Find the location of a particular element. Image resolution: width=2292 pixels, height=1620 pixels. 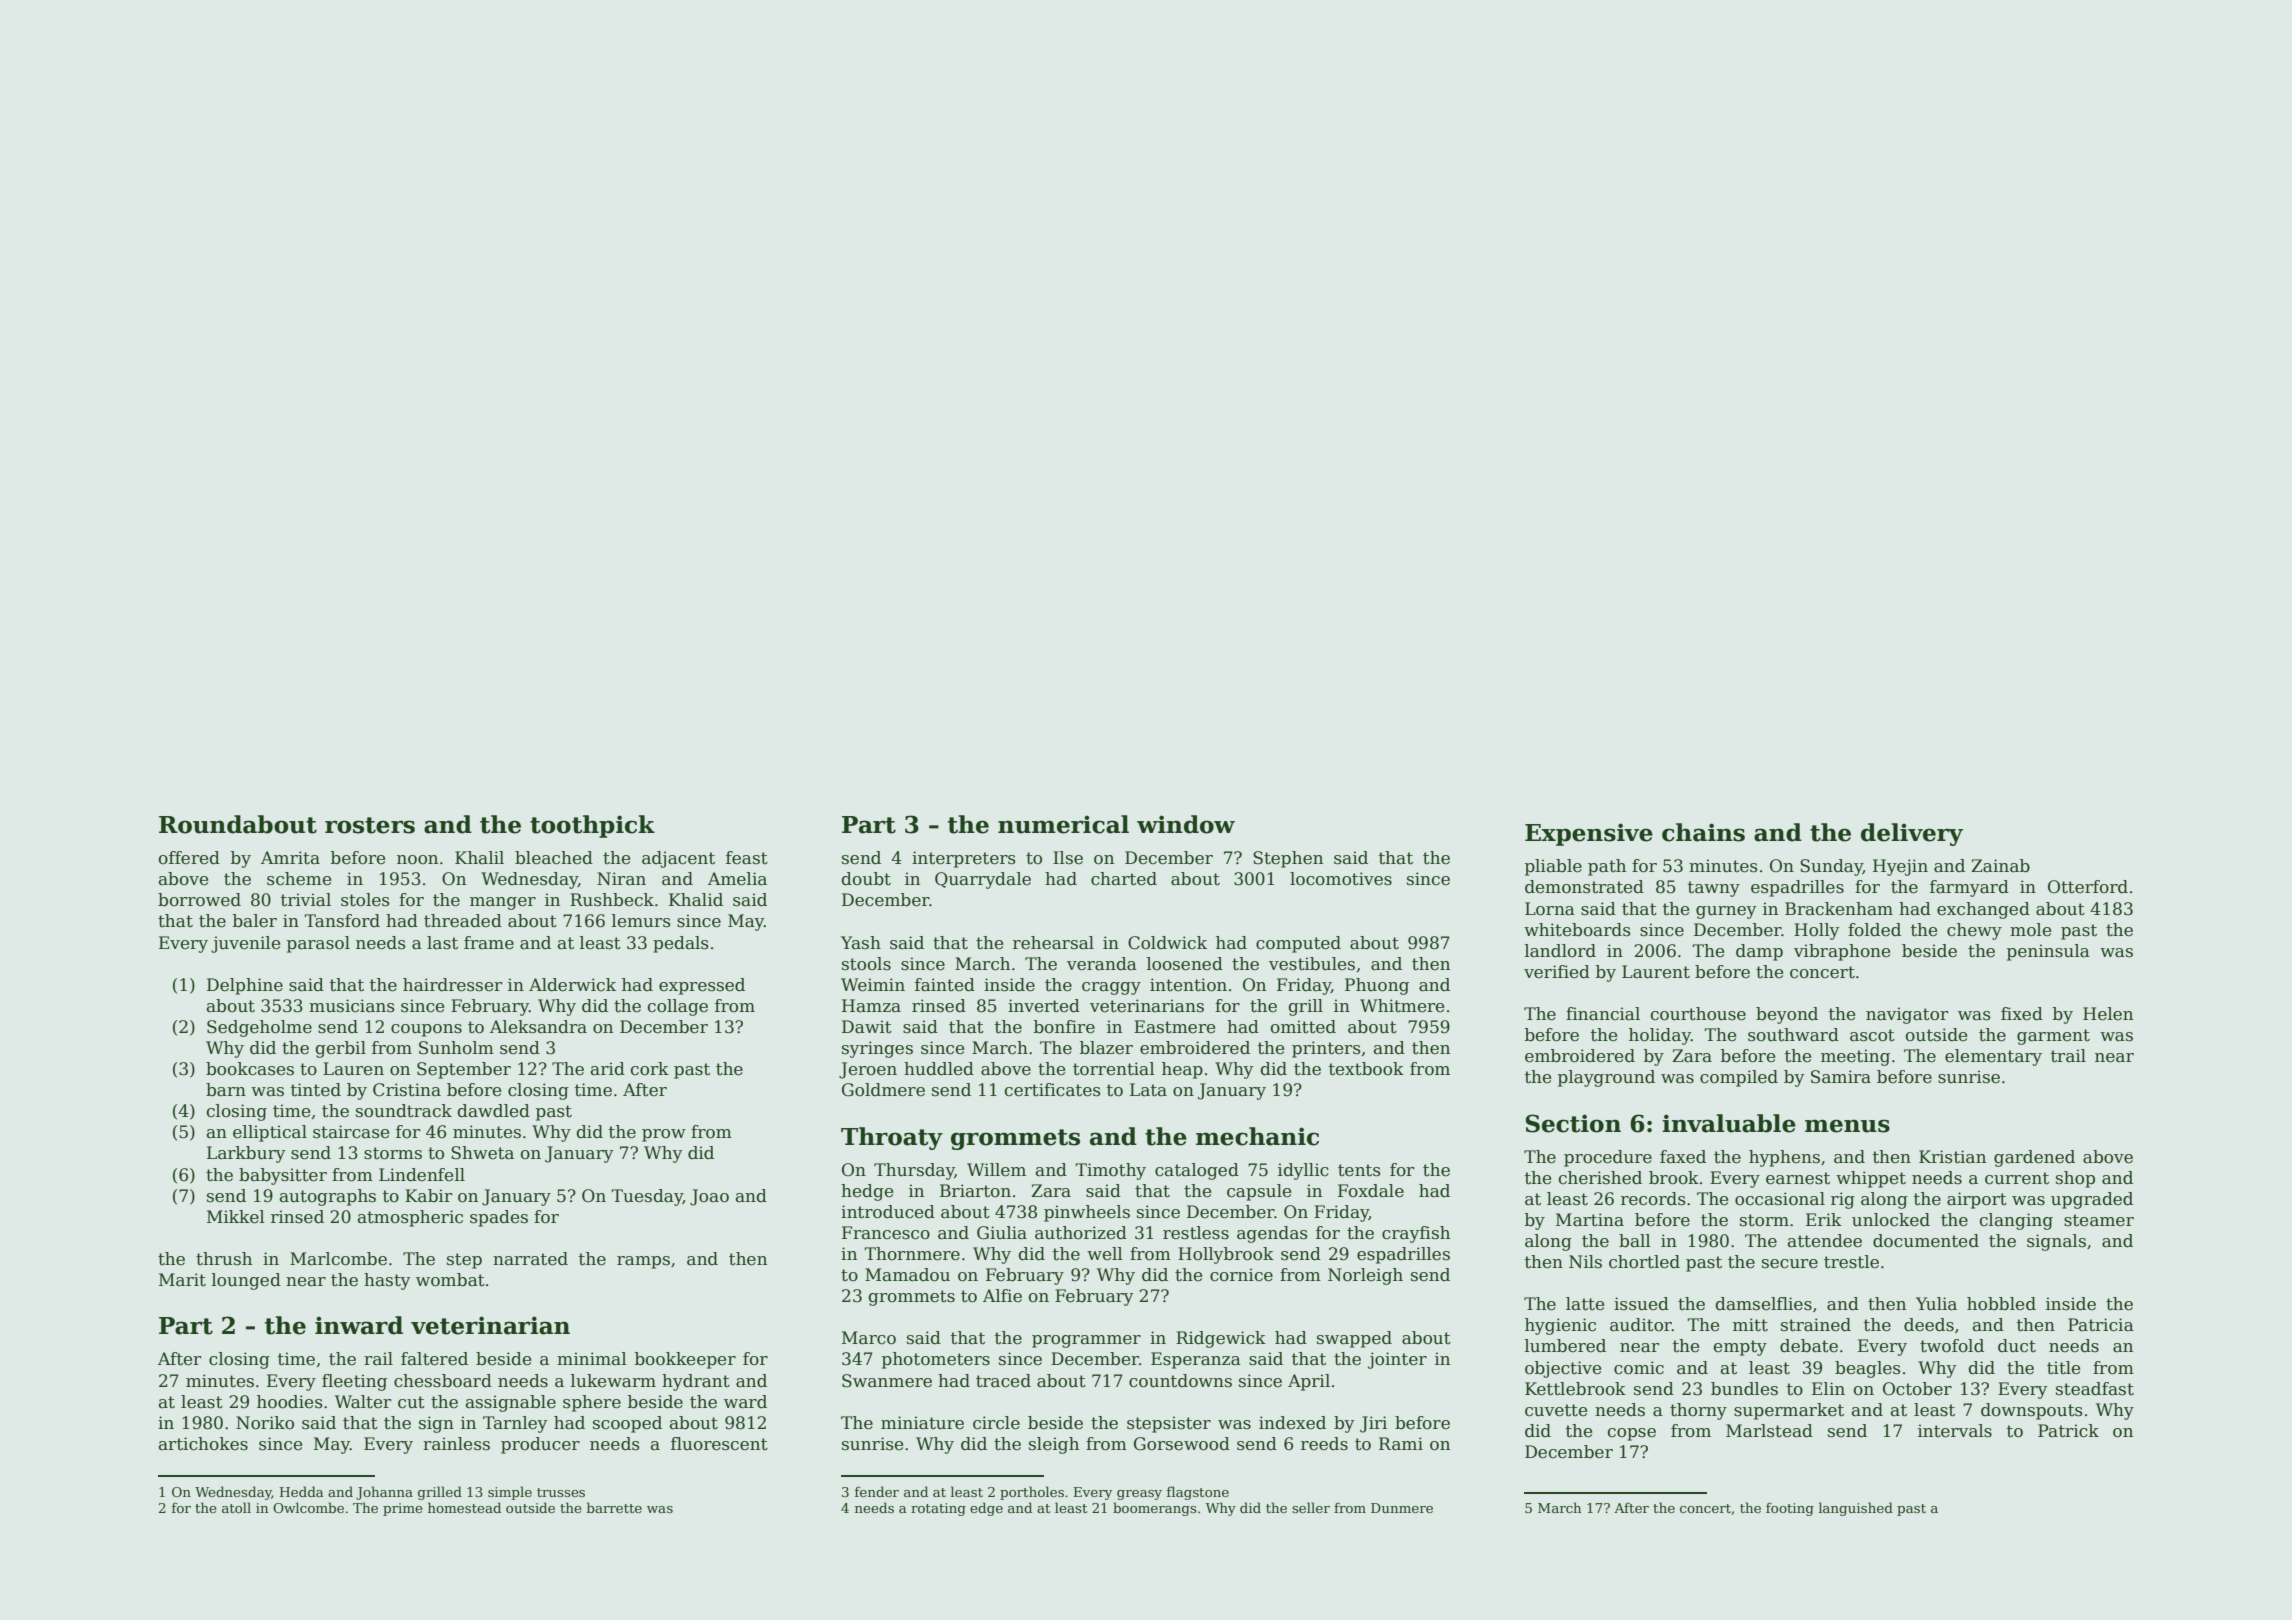

window is located at coordinates (1186, 824).
